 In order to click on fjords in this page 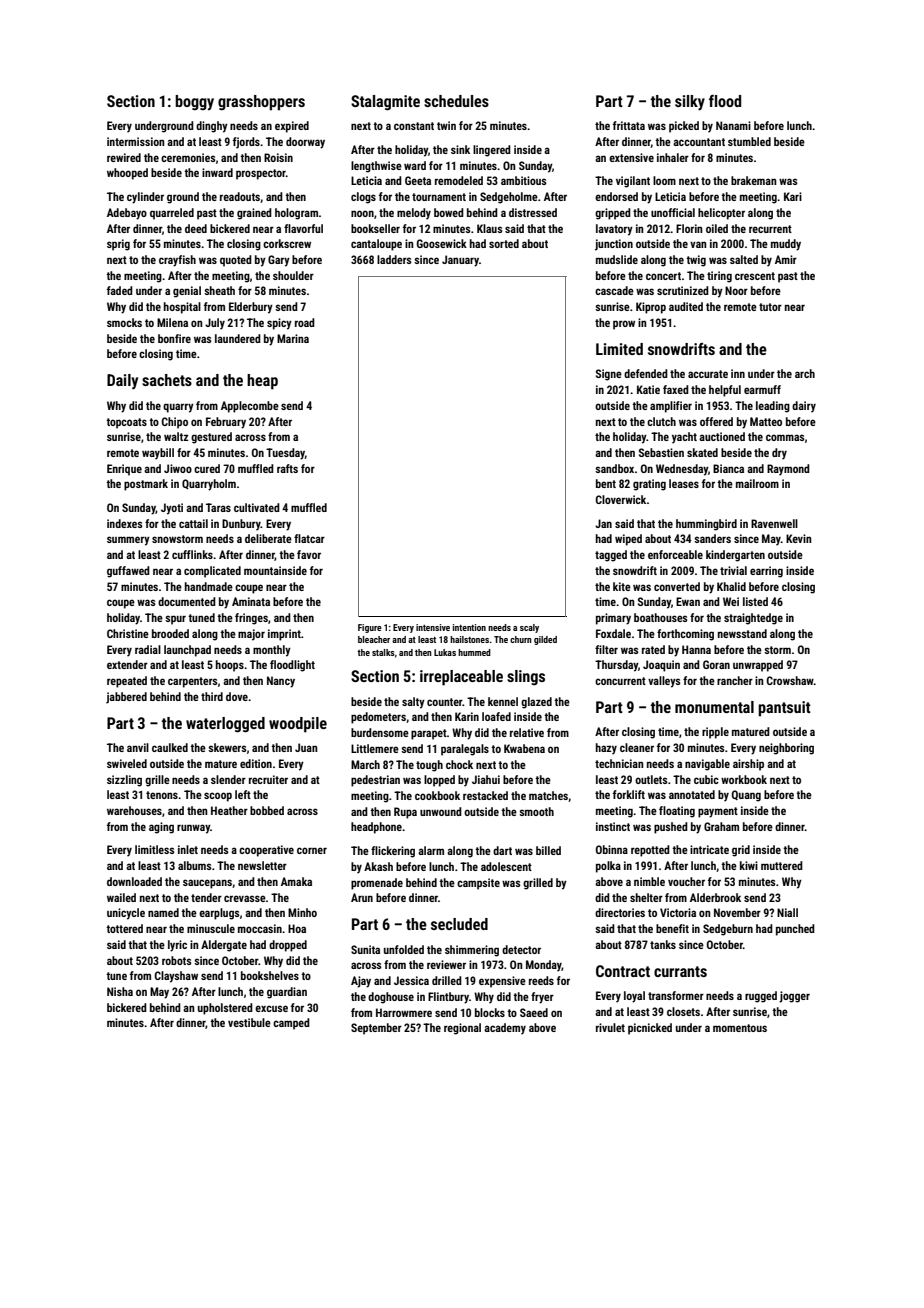, I will do `click(246, 143)`.
